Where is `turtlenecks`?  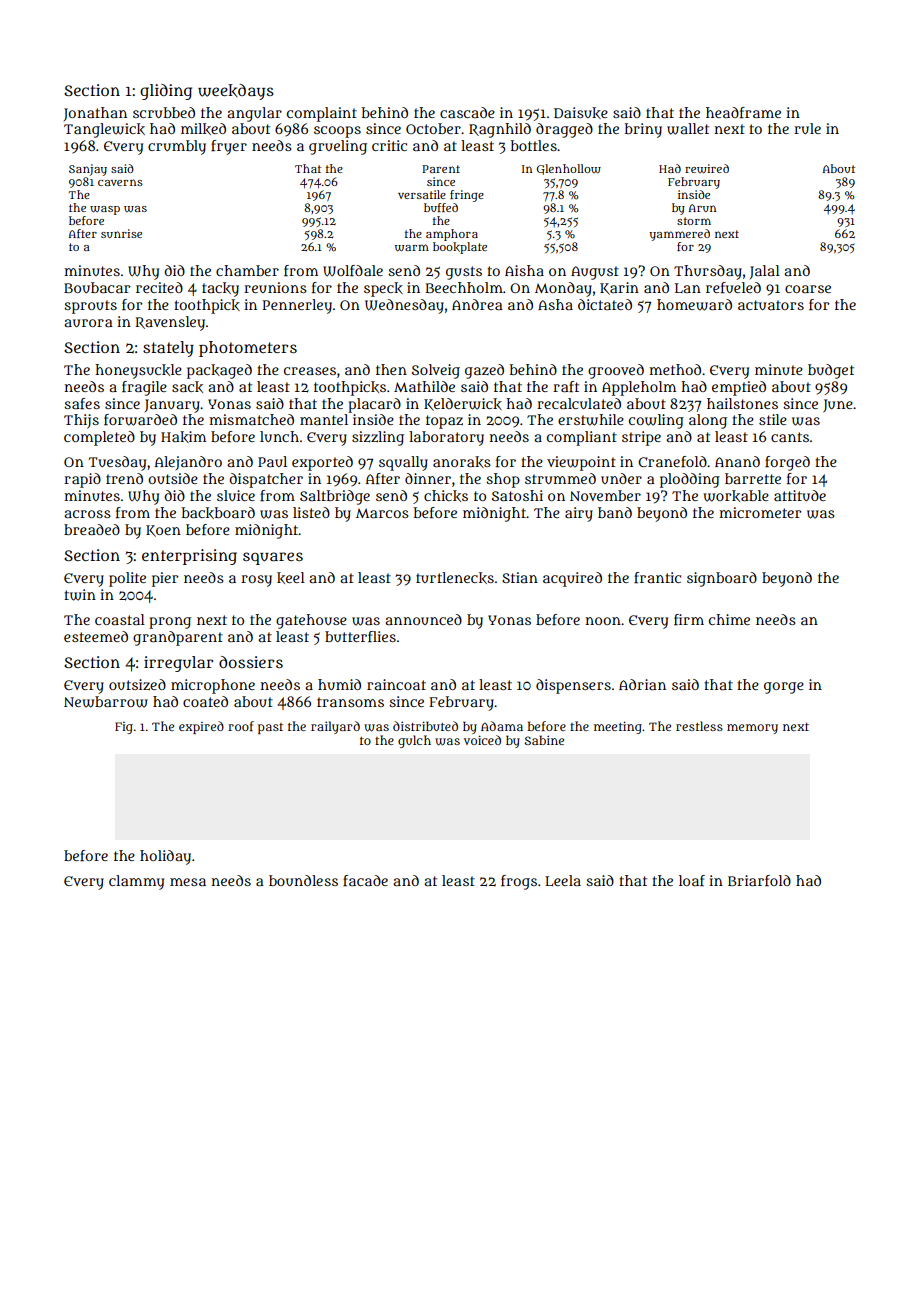
turtlenecks is located at coordinates (455, 578).
